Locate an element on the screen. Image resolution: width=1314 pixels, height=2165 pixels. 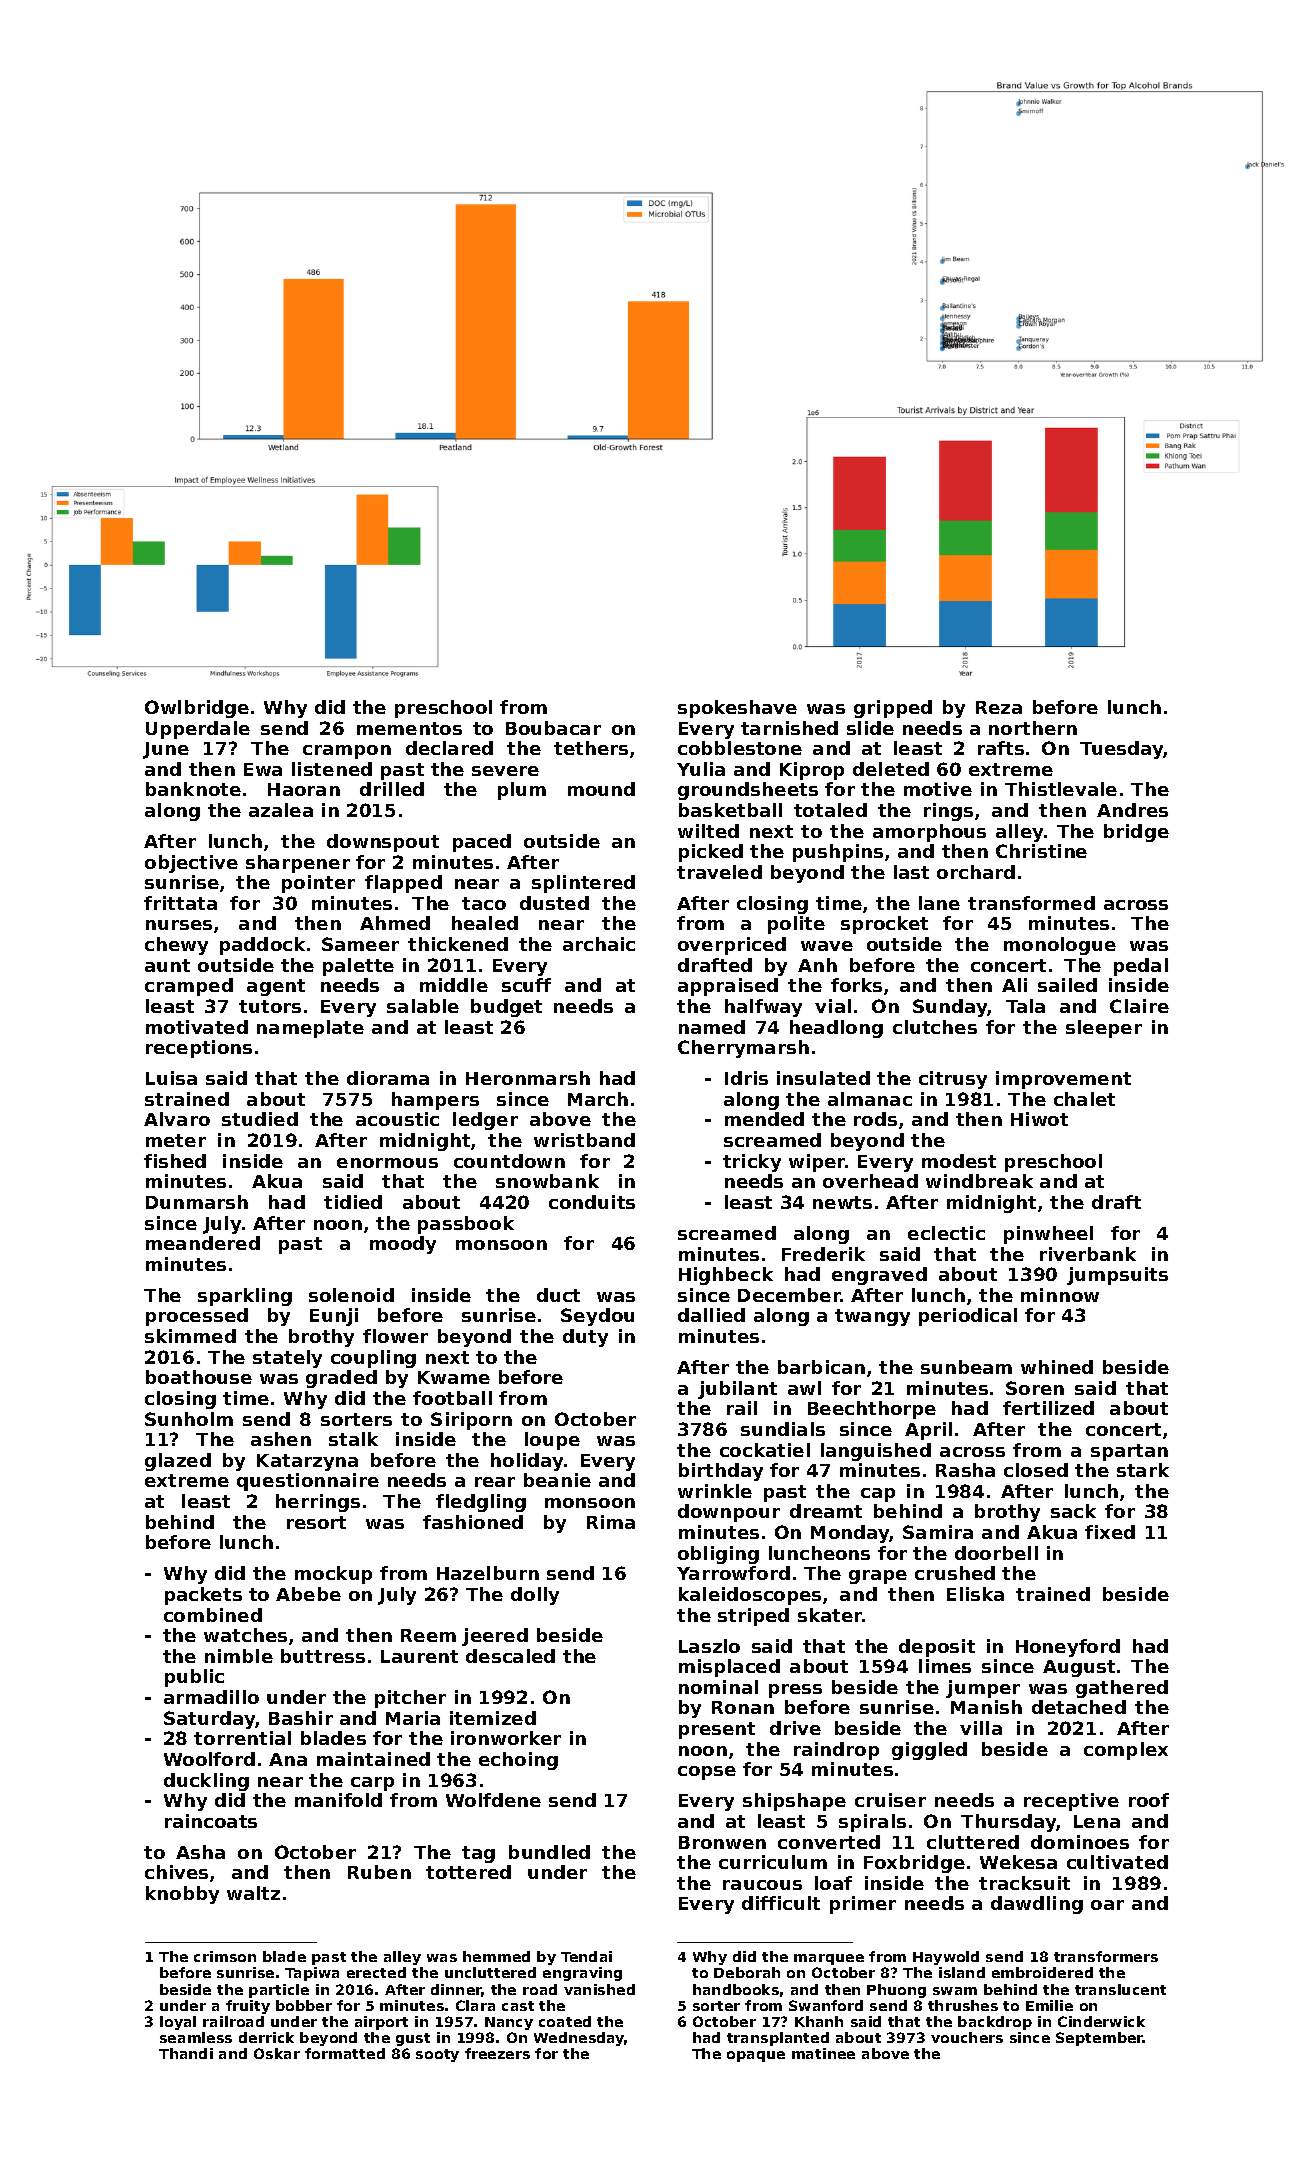
Yulia is located at coordinates (701, 769).
